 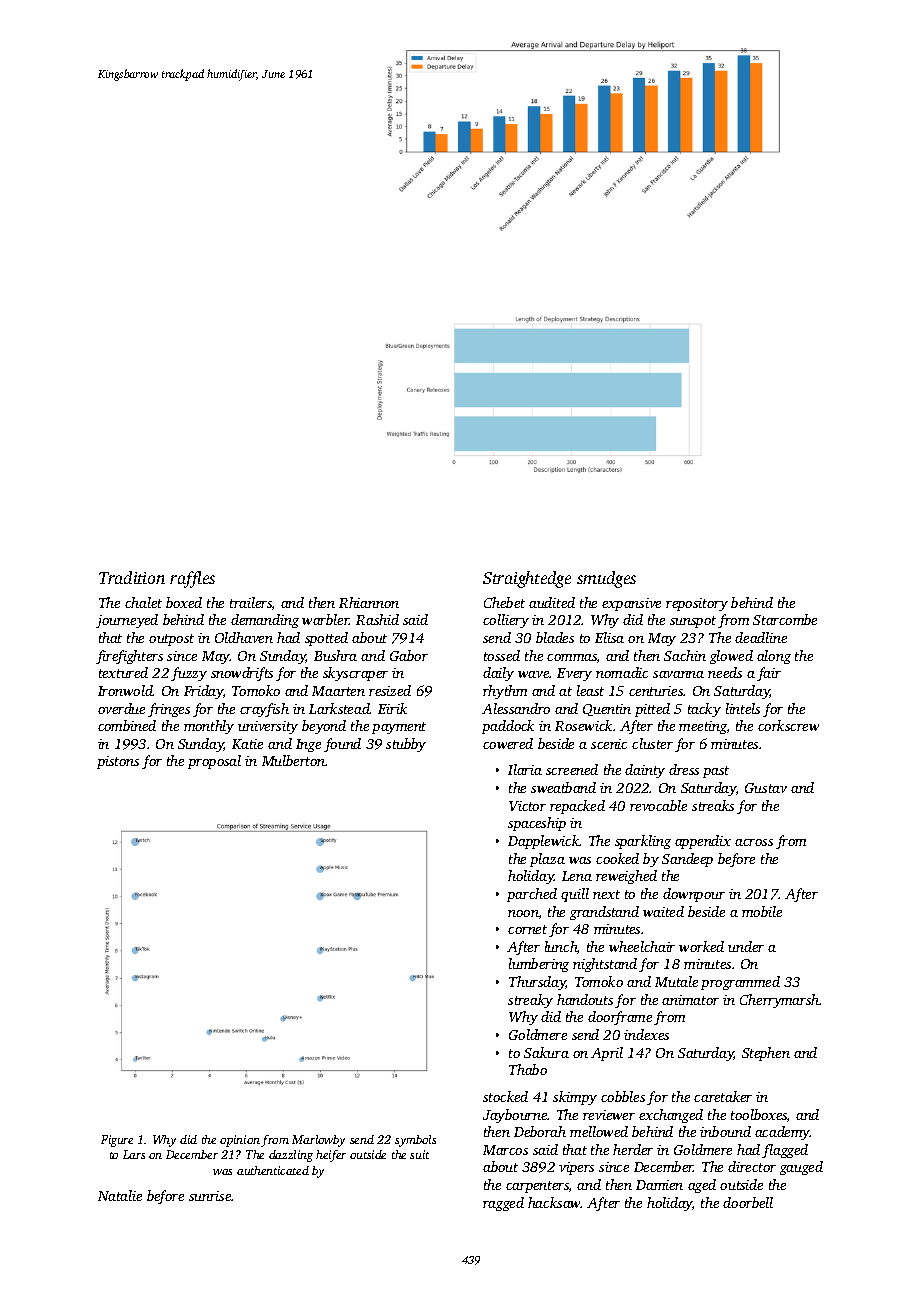 I want to click on mobile, so click(x=762, y=911).
